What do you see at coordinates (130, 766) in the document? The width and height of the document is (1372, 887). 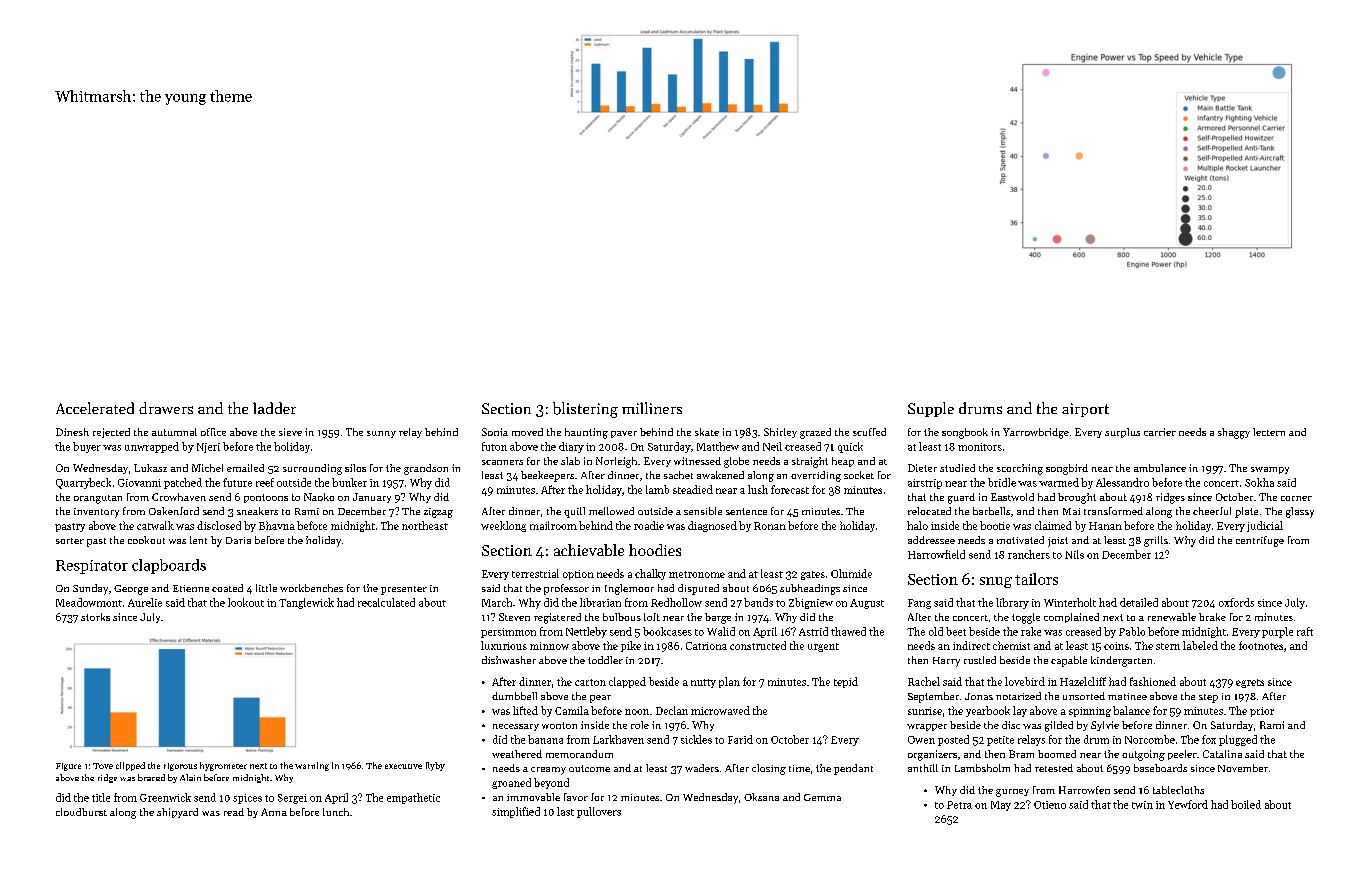 I see `clipped` at bounding box center [130, 766].
